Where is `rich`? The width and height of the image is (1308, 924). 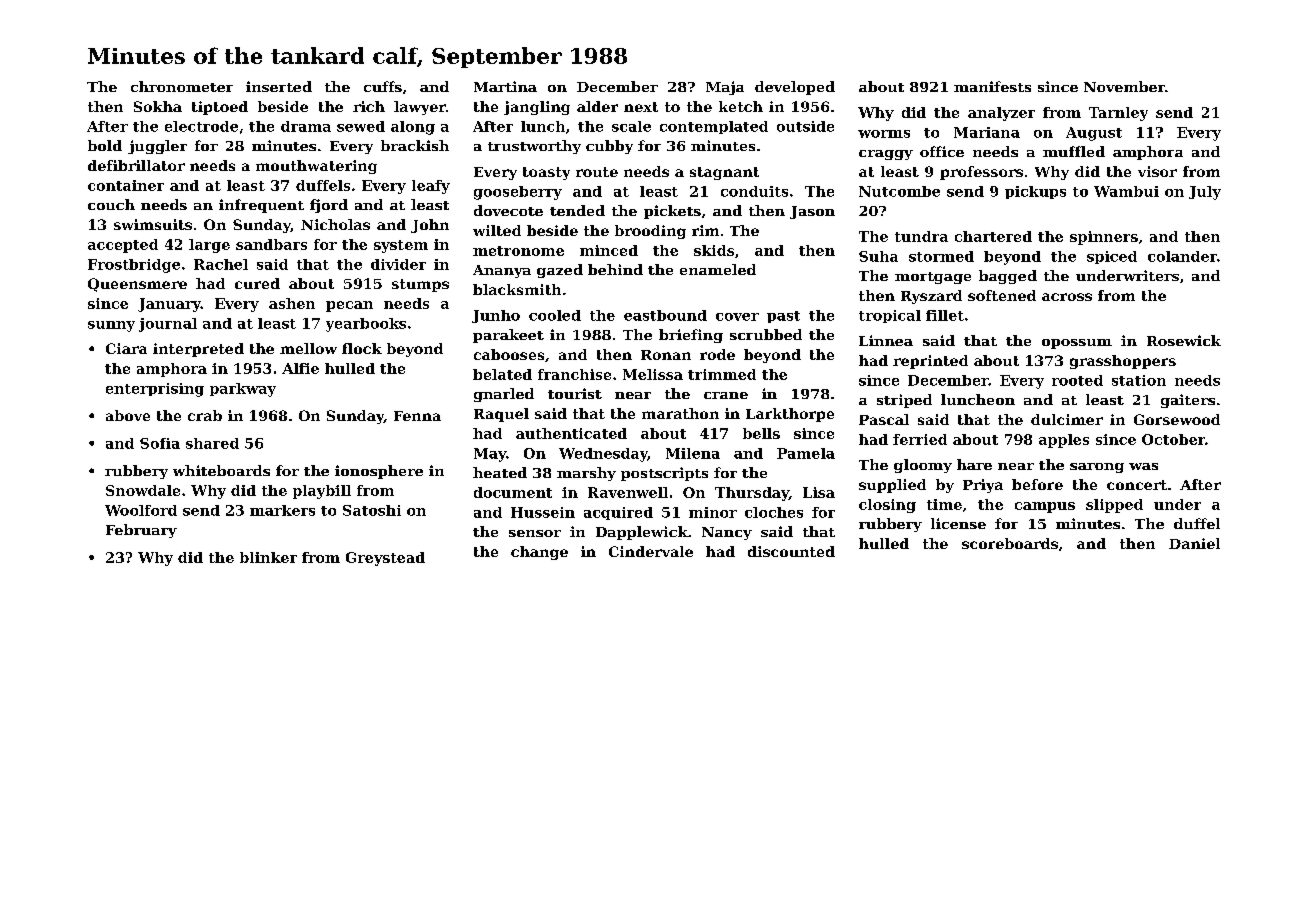 rich is located at coordinates (369, 106).
